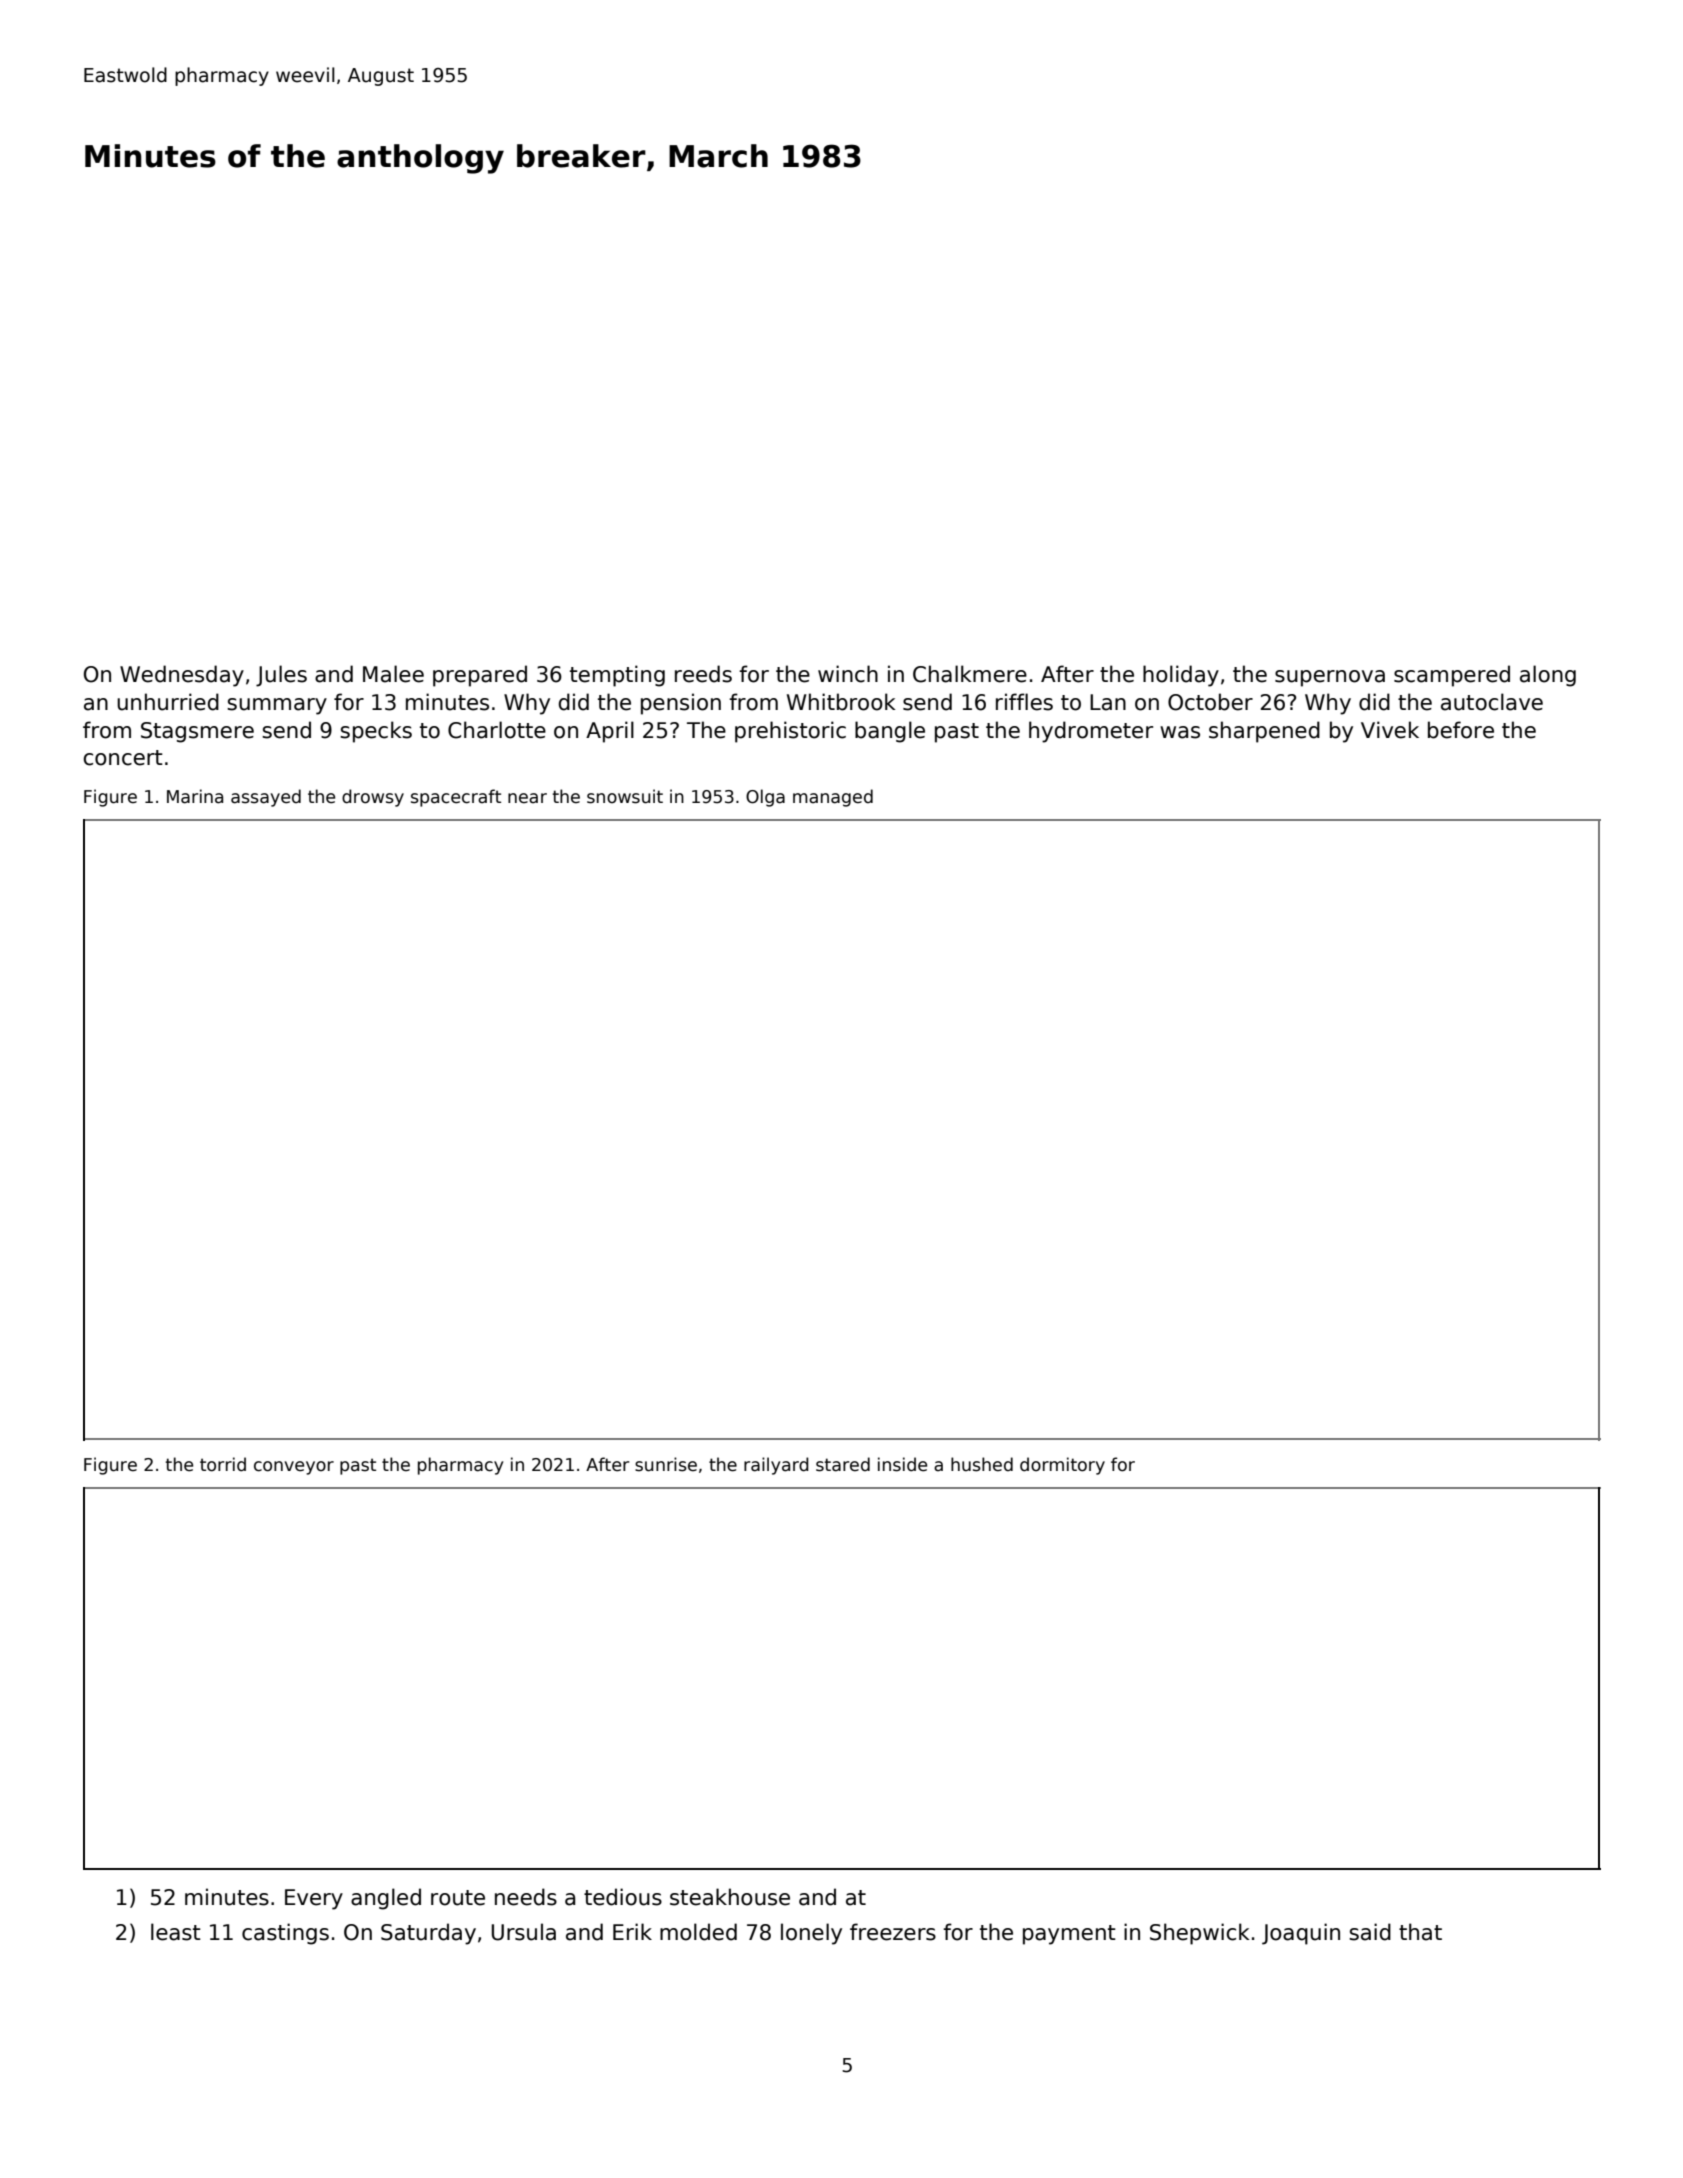 This screenshot has width=1683, height=2178. I want to click on hydrometer, so click(1091, 732).
